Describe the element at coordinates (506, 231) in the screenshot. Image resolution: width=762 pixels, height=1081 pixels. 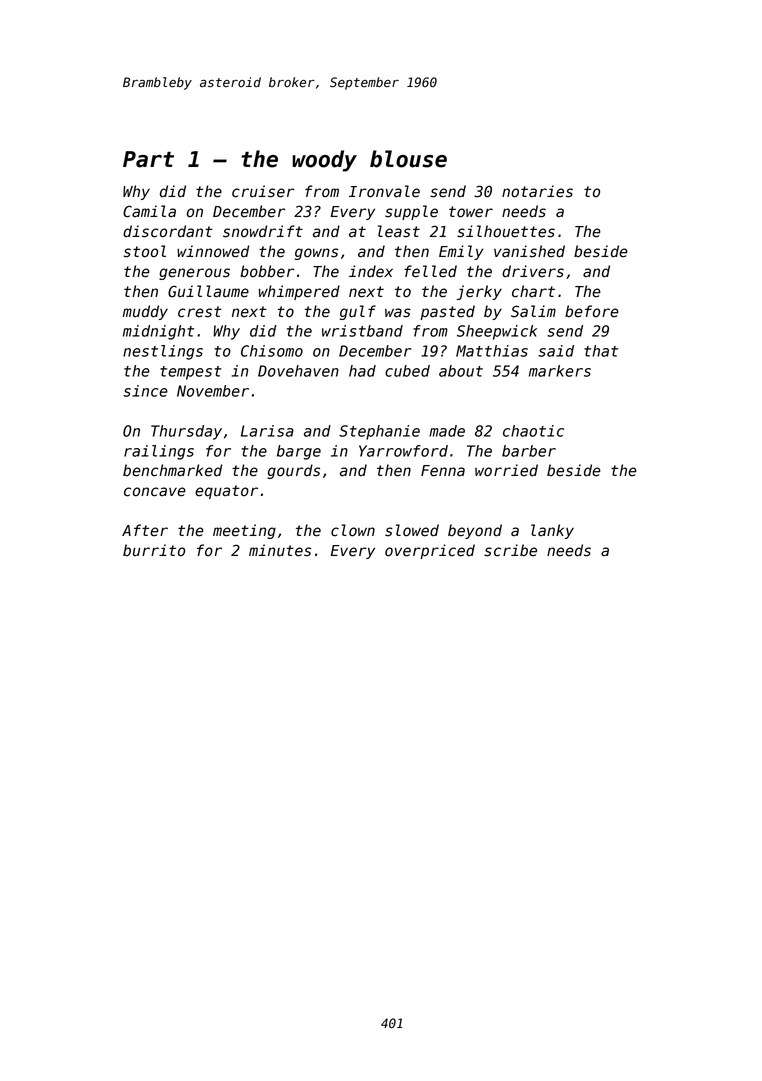
I see `silhouettes` at that location.
